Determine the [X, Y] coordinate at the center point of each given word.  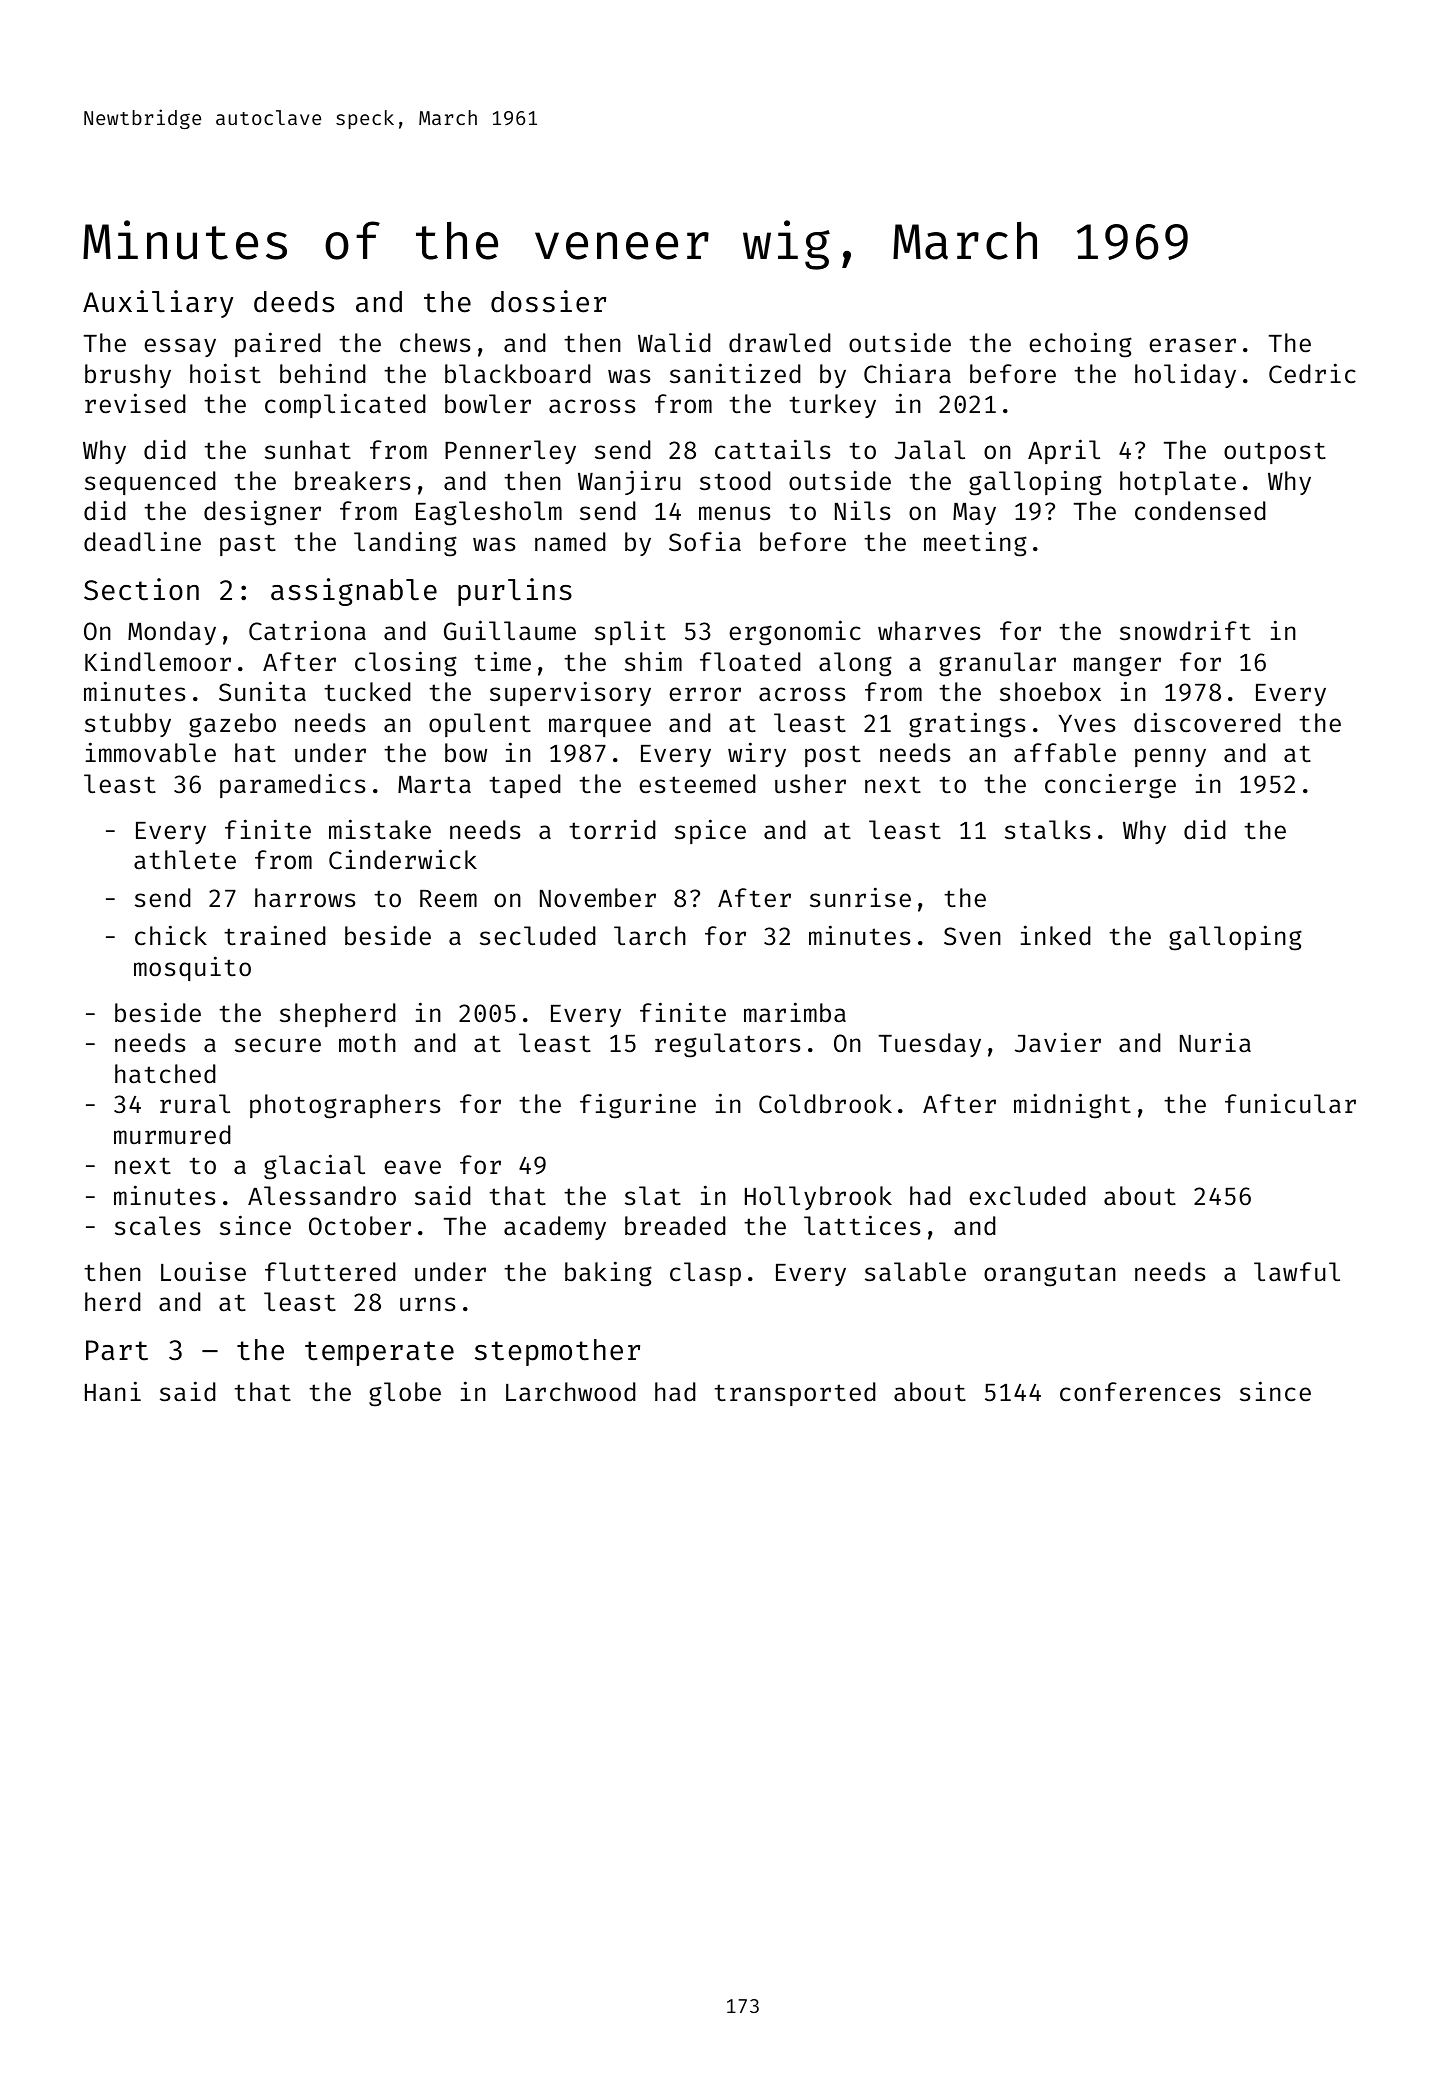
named [570, 542]
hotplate [1178, 483]
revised [135, 403]
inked [1056, 935]
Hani [113, 1391]
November [598, 898]
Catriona [307, 630]
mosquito [192, 968]
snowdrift [1185, 630]
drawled [780, 343]
